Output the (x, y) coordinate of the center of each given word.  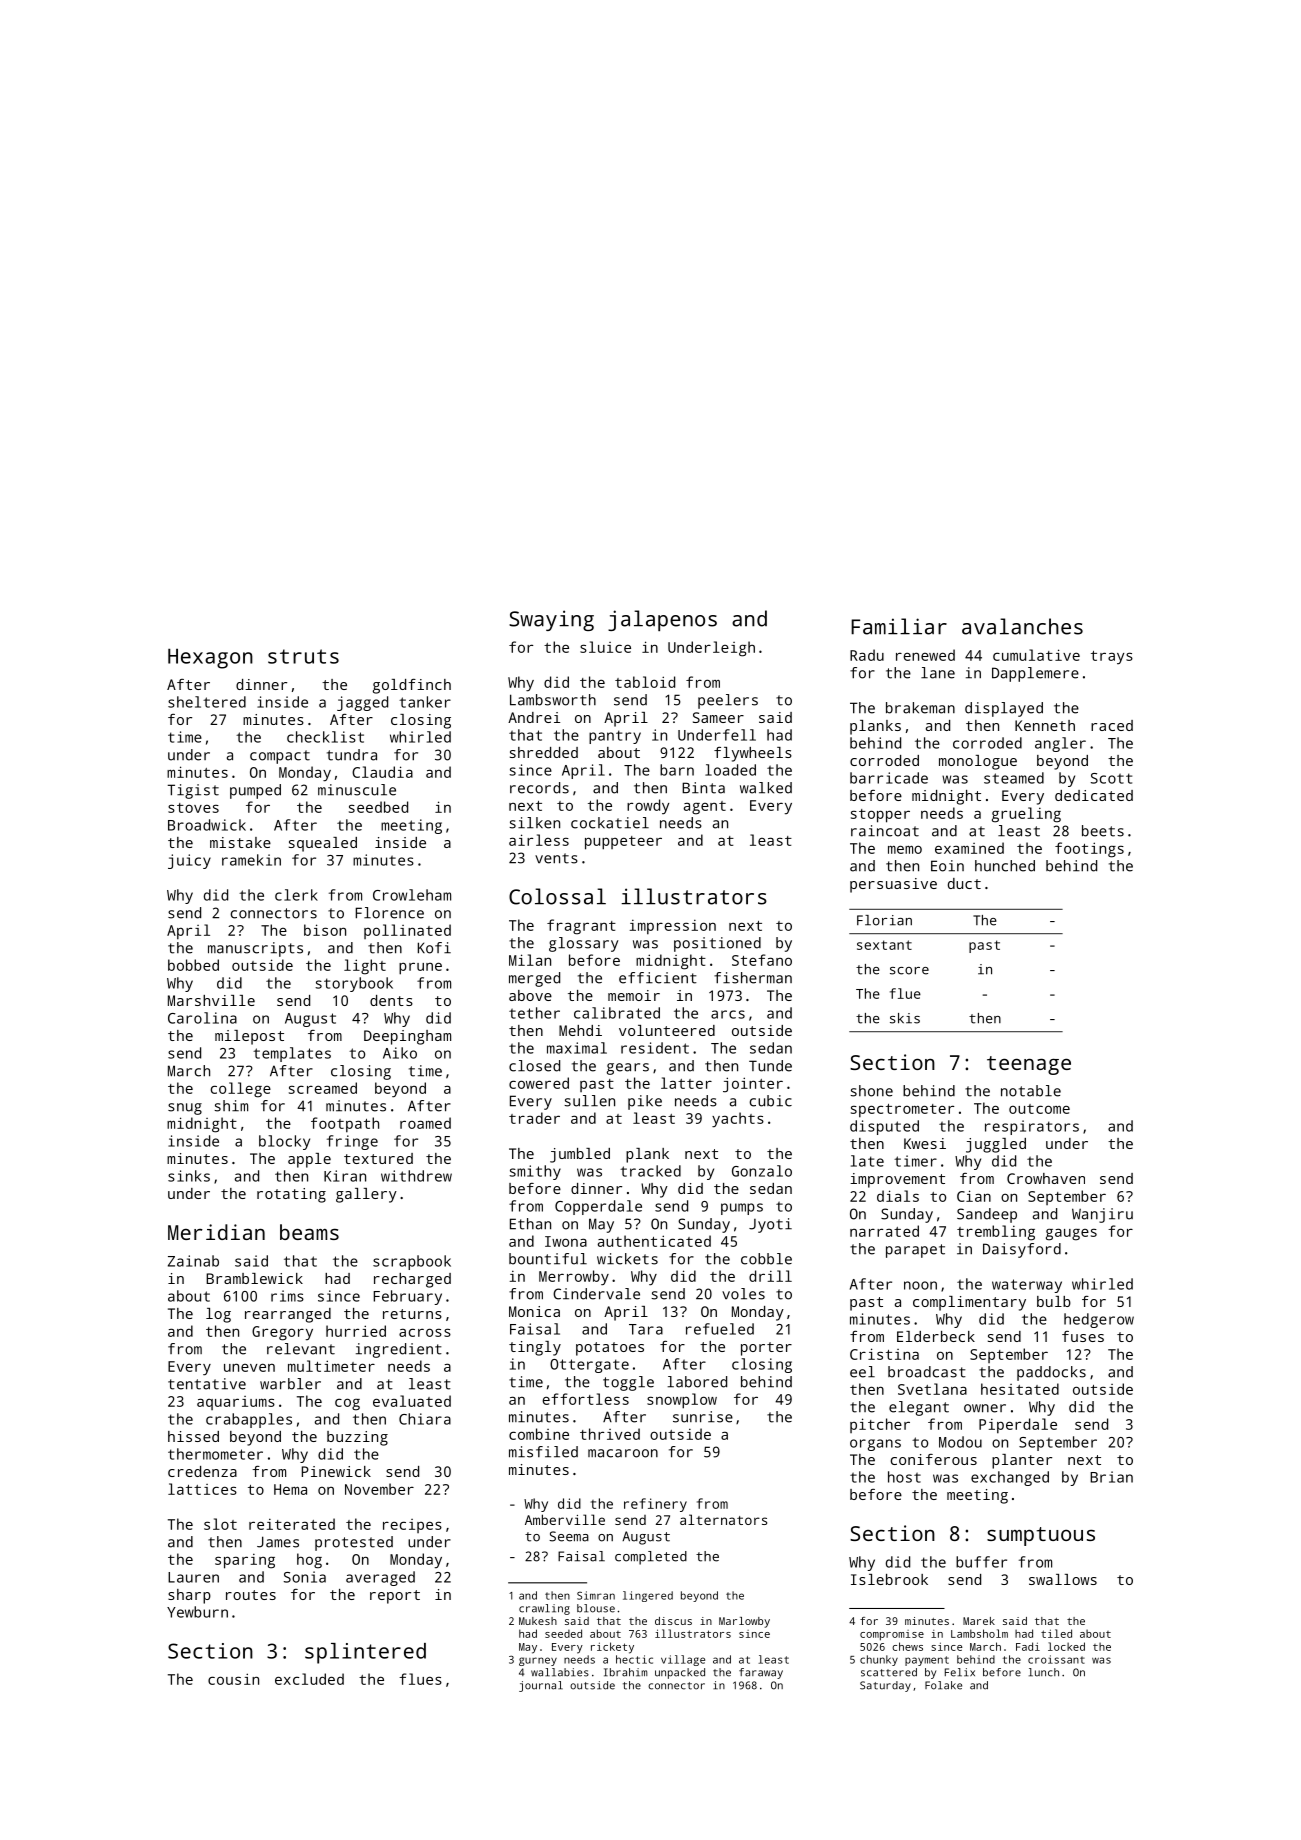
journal (541, 1686)
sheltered (207, 702)
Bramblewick (254, 1278)
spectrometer (902, 1111)
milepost (249, 1037)
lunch (1044, 1672)
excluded (309, 1679)
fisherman (753, 978)
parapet (915, 1251)
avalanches (1022, 626)
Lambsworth (553, 700)
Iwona (566, 1241)
